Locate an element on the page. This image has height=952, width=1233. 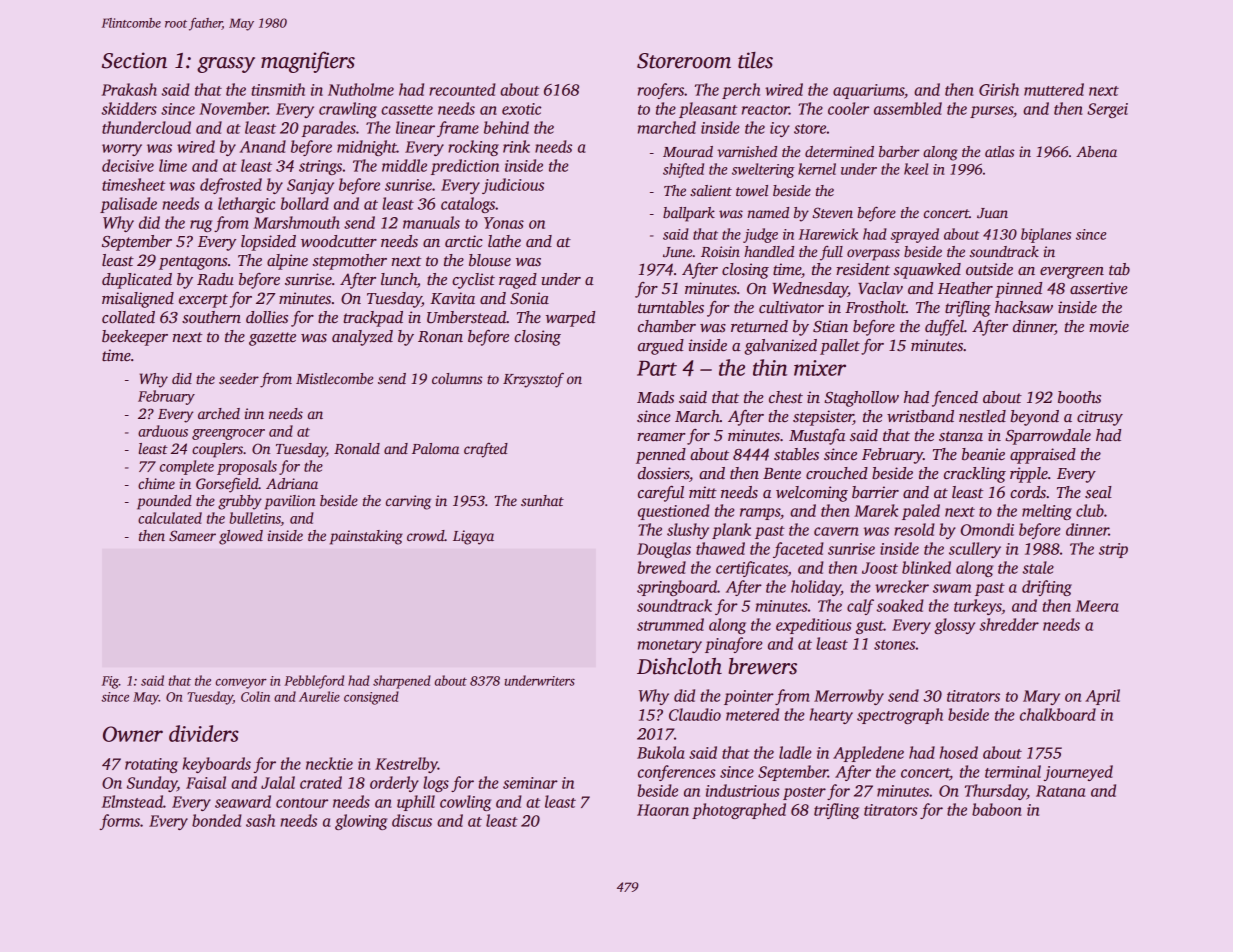
defrosted is located at coordinates (231, 186).
